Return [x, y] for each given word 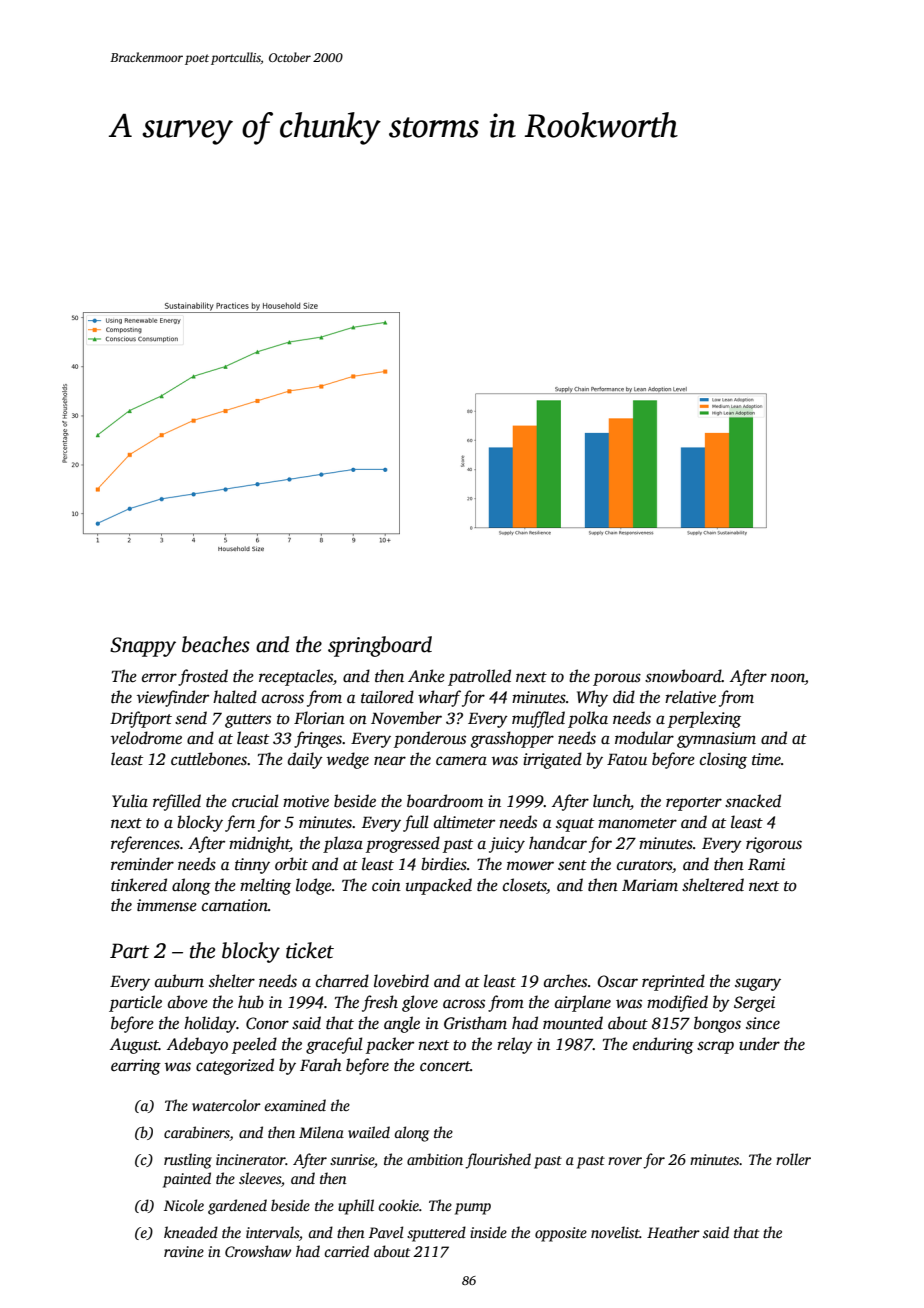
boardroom [445, 801]
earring [136, 1067]
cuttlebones [209, 759]
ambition [435, 1159]
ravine [184, 1251]
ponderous [430, 739]
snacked [753, 801]
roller [793, 1159]
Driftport [141, 719]
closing [723, 760]
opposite [561, 1234]
